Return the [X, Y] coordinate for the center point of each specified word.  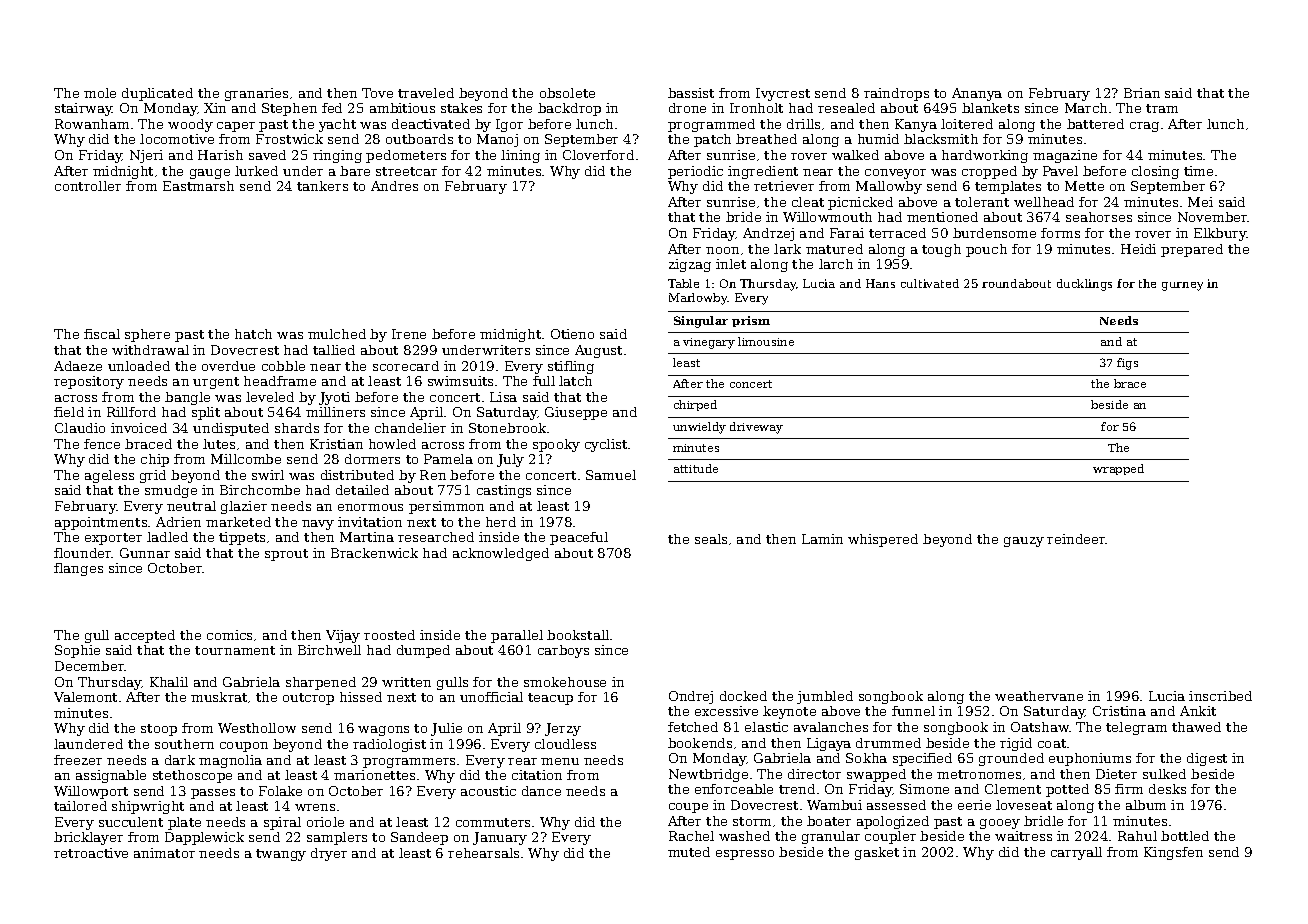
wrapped [1118, 469]
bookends [700, 743]
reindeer [1076, 539]
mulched [337, 334]
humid [878, 139]
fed [332, 108]
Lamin [822, 539]
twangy [281, 855]
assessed [896, 805]
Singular [701, 322]
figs [1127, 364]
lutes [219, 444]
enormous [370, 507]
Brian [1142, 93]
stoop [159, 730]
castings [504, 491]
